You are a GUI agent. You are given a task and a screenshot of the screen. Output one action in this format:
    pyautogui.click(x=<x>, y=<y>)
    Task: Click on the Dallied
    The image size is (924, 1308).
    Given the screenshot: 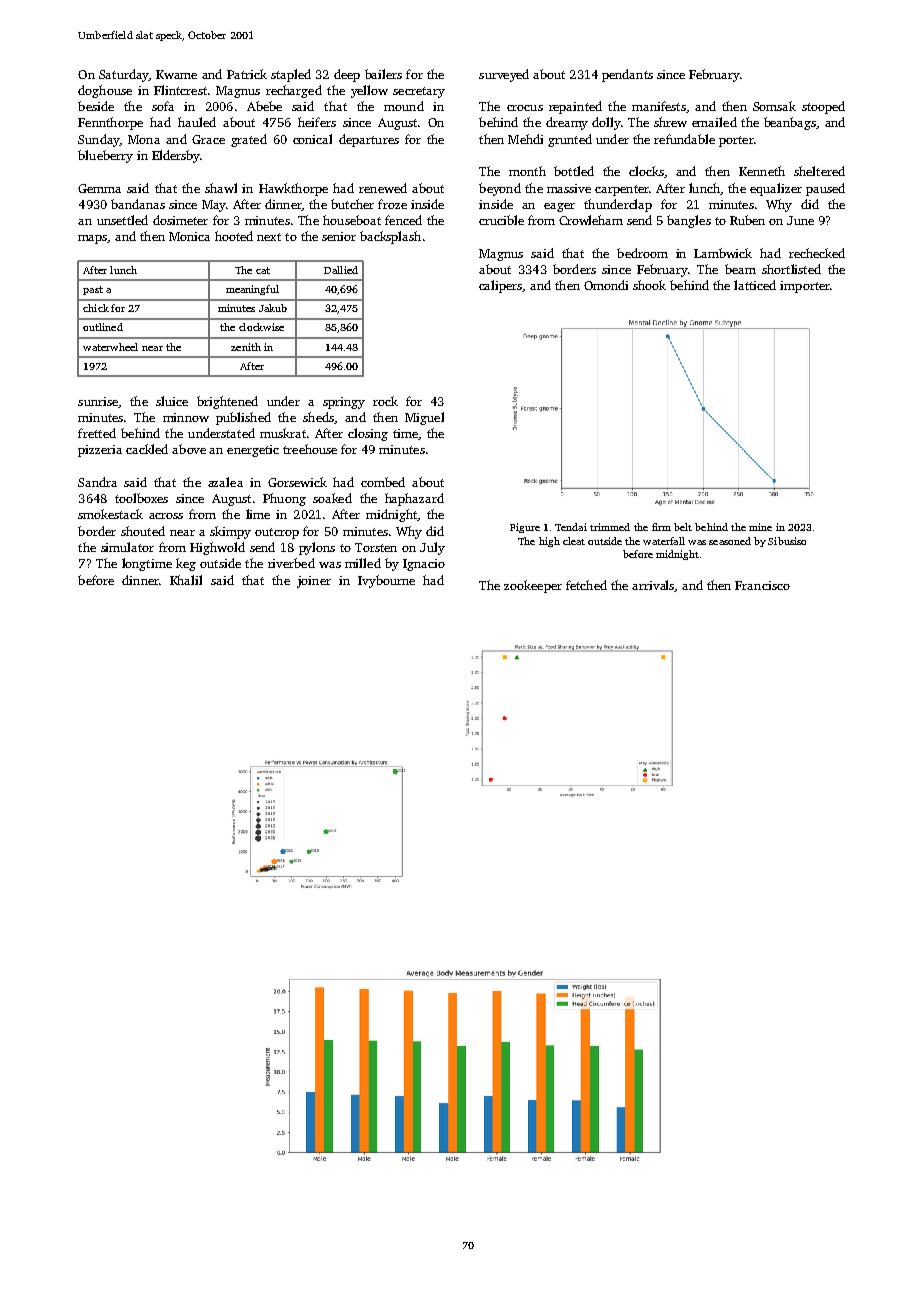 What is the action you would take?
    pyautogui.click(x=341, y=270)
